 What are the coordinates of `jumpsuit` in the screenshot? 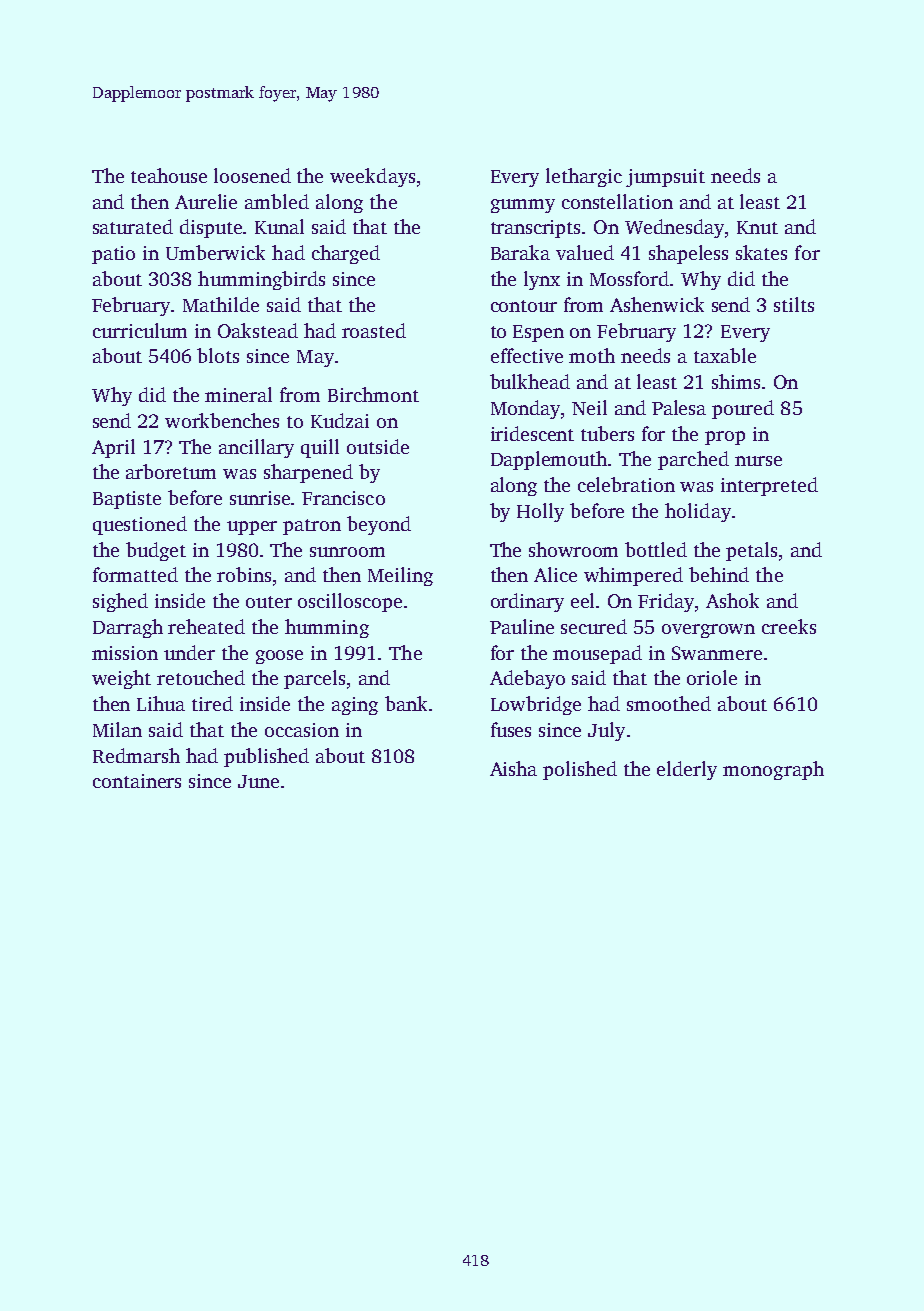 It's located at (665, 178).
